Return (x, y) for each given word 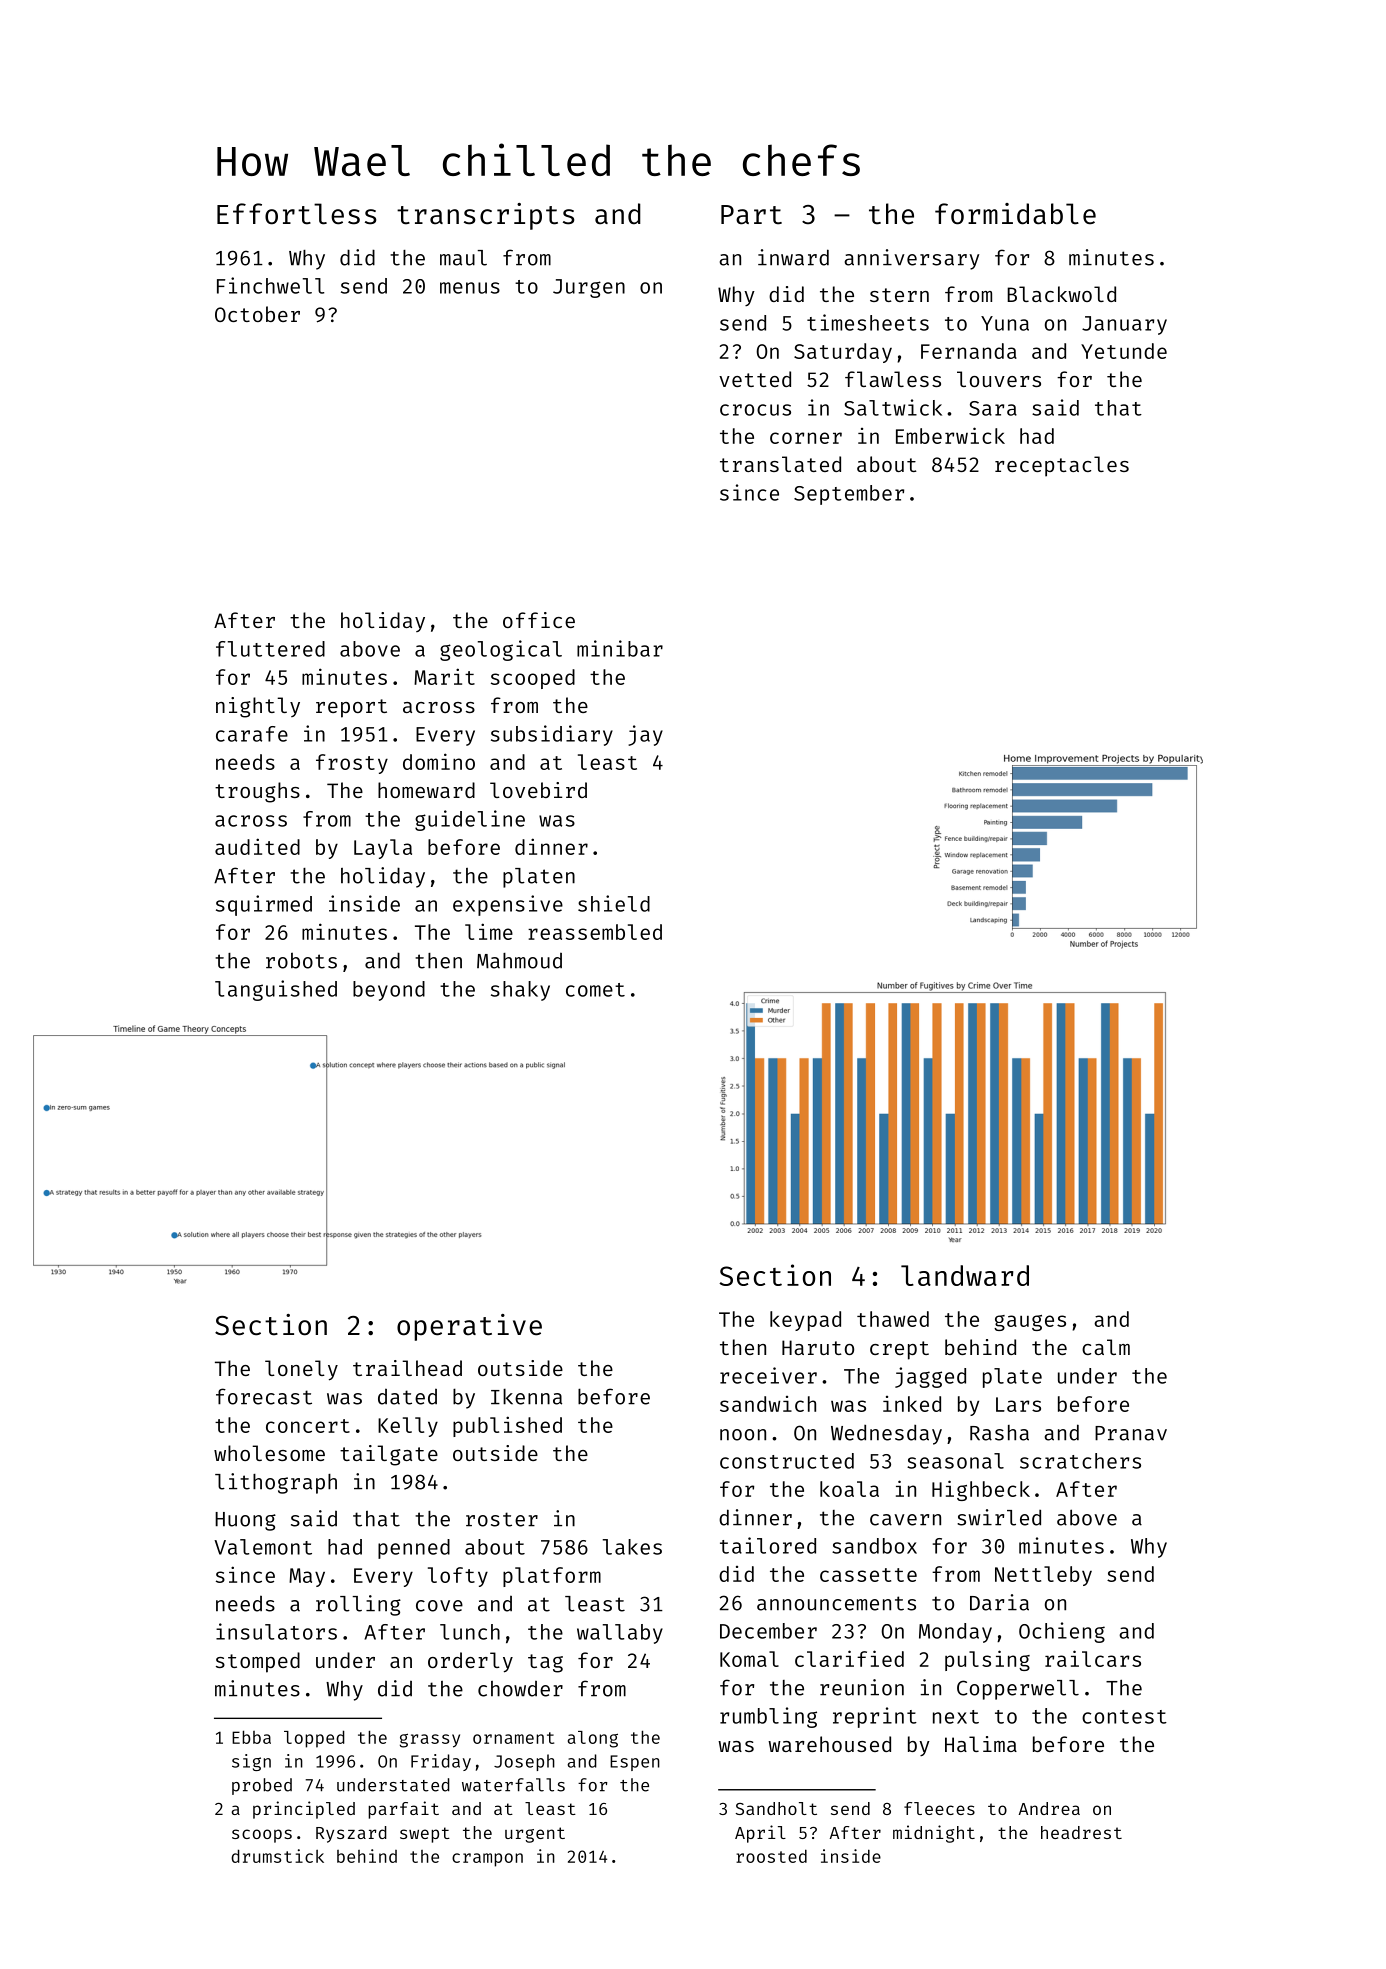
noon (743, 1435)
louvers (999, 379)
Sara (993, 408)
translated (780, 464)
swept (425, 1835)
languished (276, 990)
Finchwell (270, 285)
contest (1124, 1717)
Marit (444, 676)
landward (965, 1275)
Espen (635, 1763)
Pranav (1131, 1433)
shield (614, 903)
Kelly (408, 1427)
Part (751, 215)
